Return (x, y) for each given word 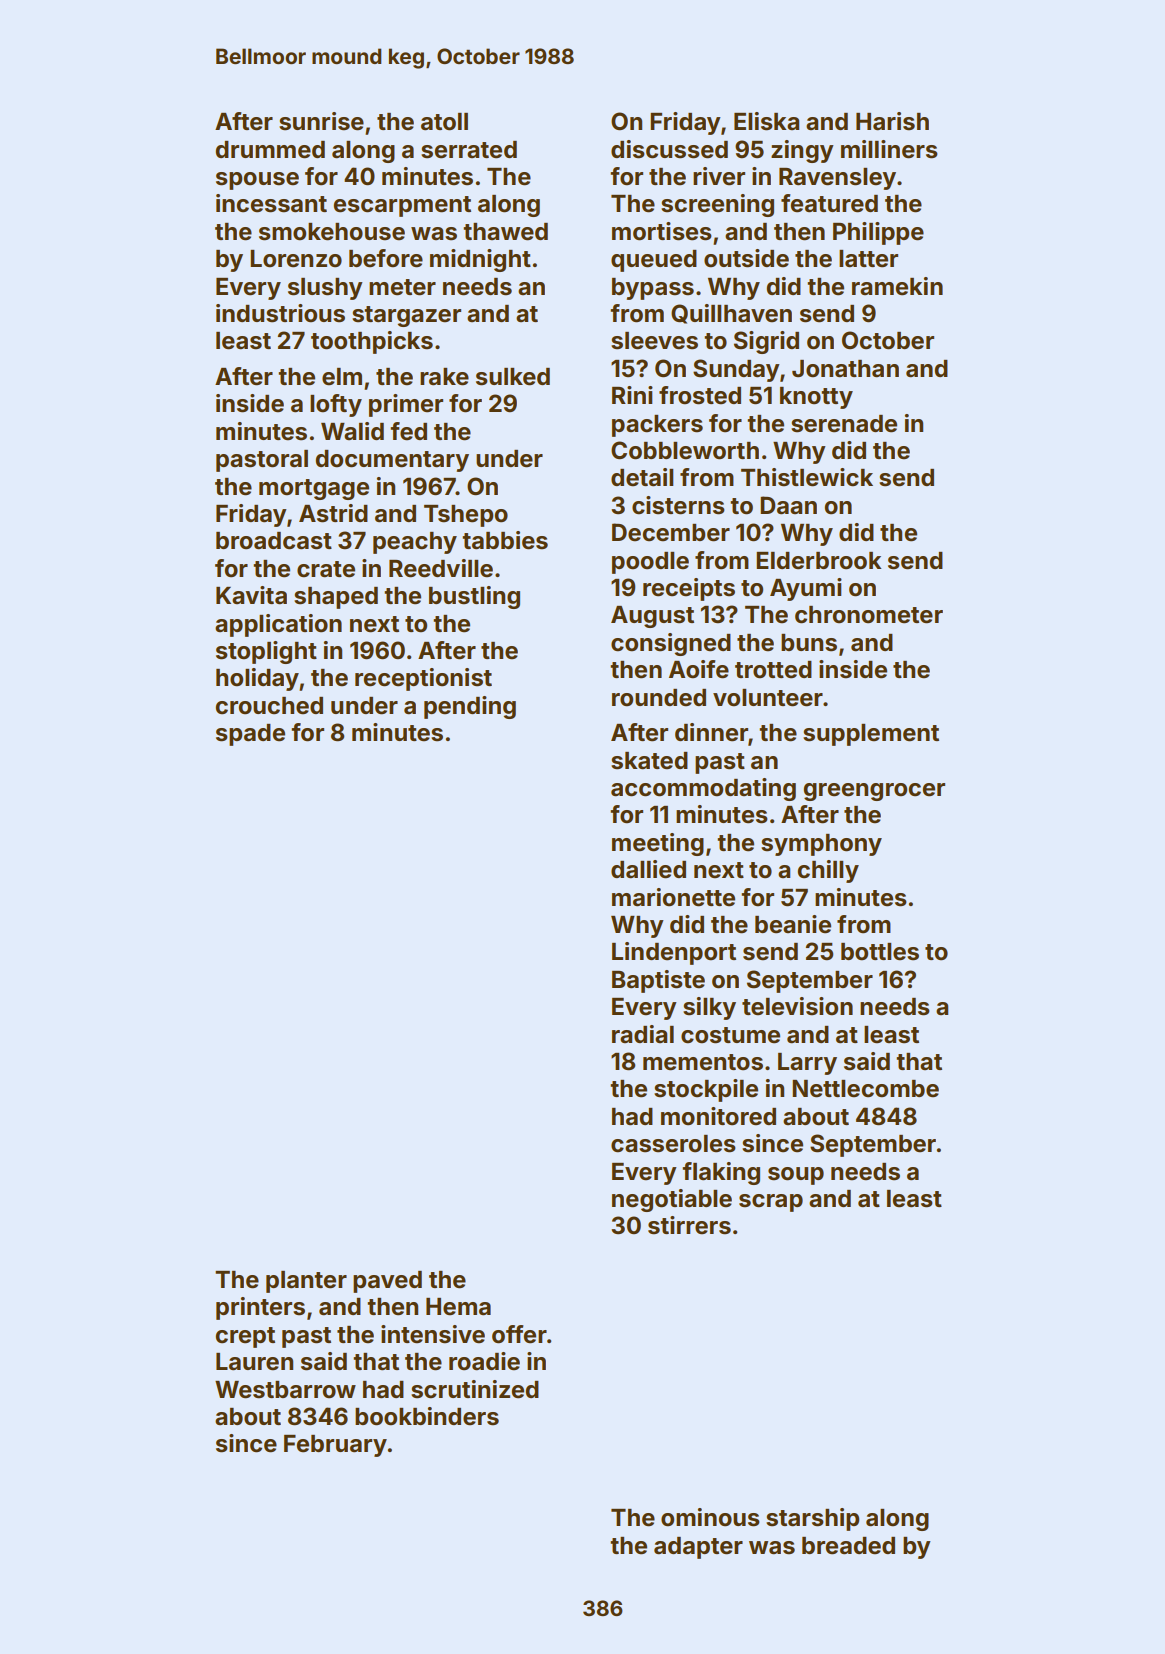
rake (444, 377)
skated (649, 761)
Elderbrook (818, 561)
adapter (698, 1548)
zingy (802, 151)
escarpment (402, 206)
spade (250, 735)
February (335, 1446)
